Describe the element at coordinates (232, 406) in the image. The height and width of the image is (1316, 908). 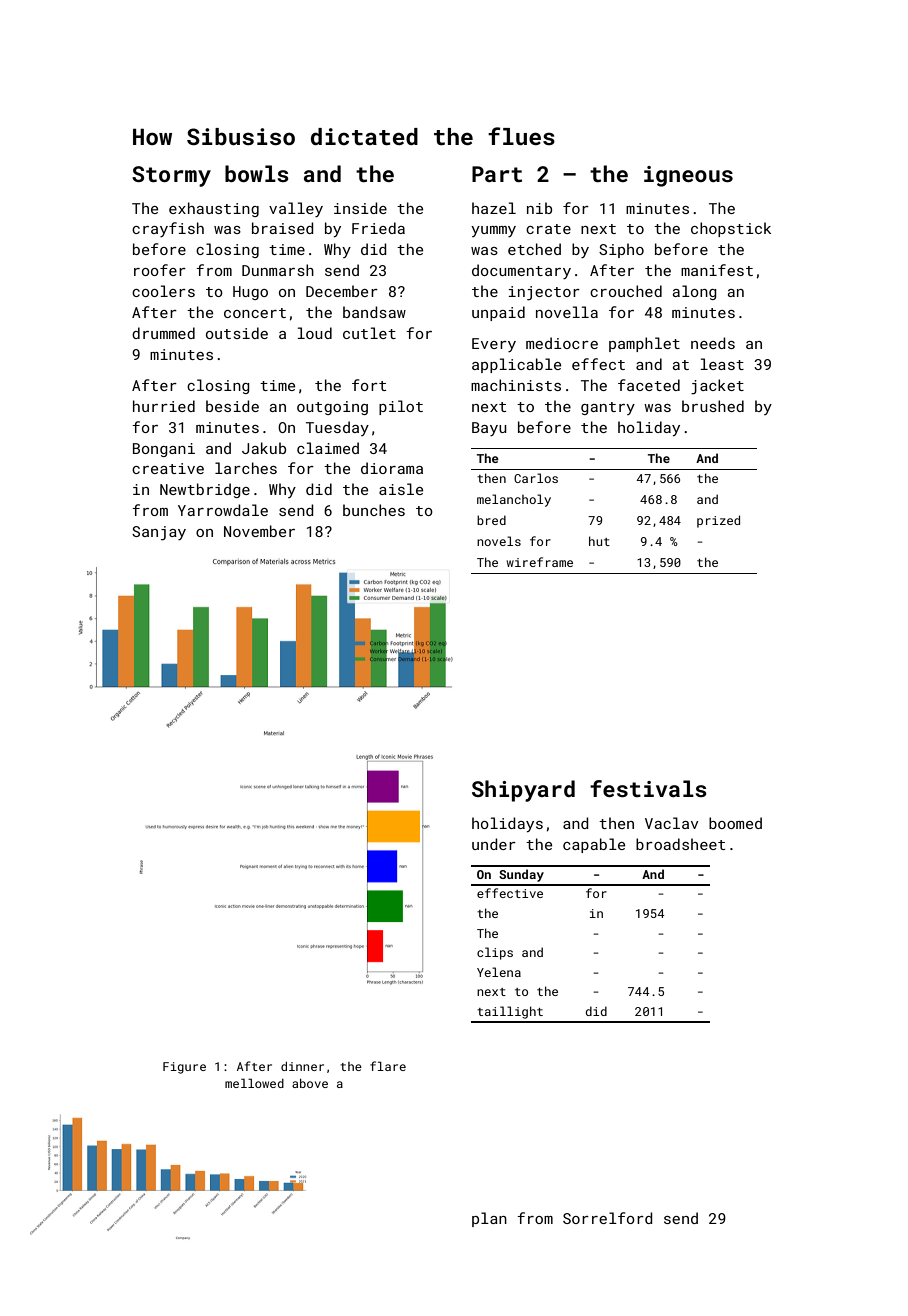
I see `beside` at that location.
